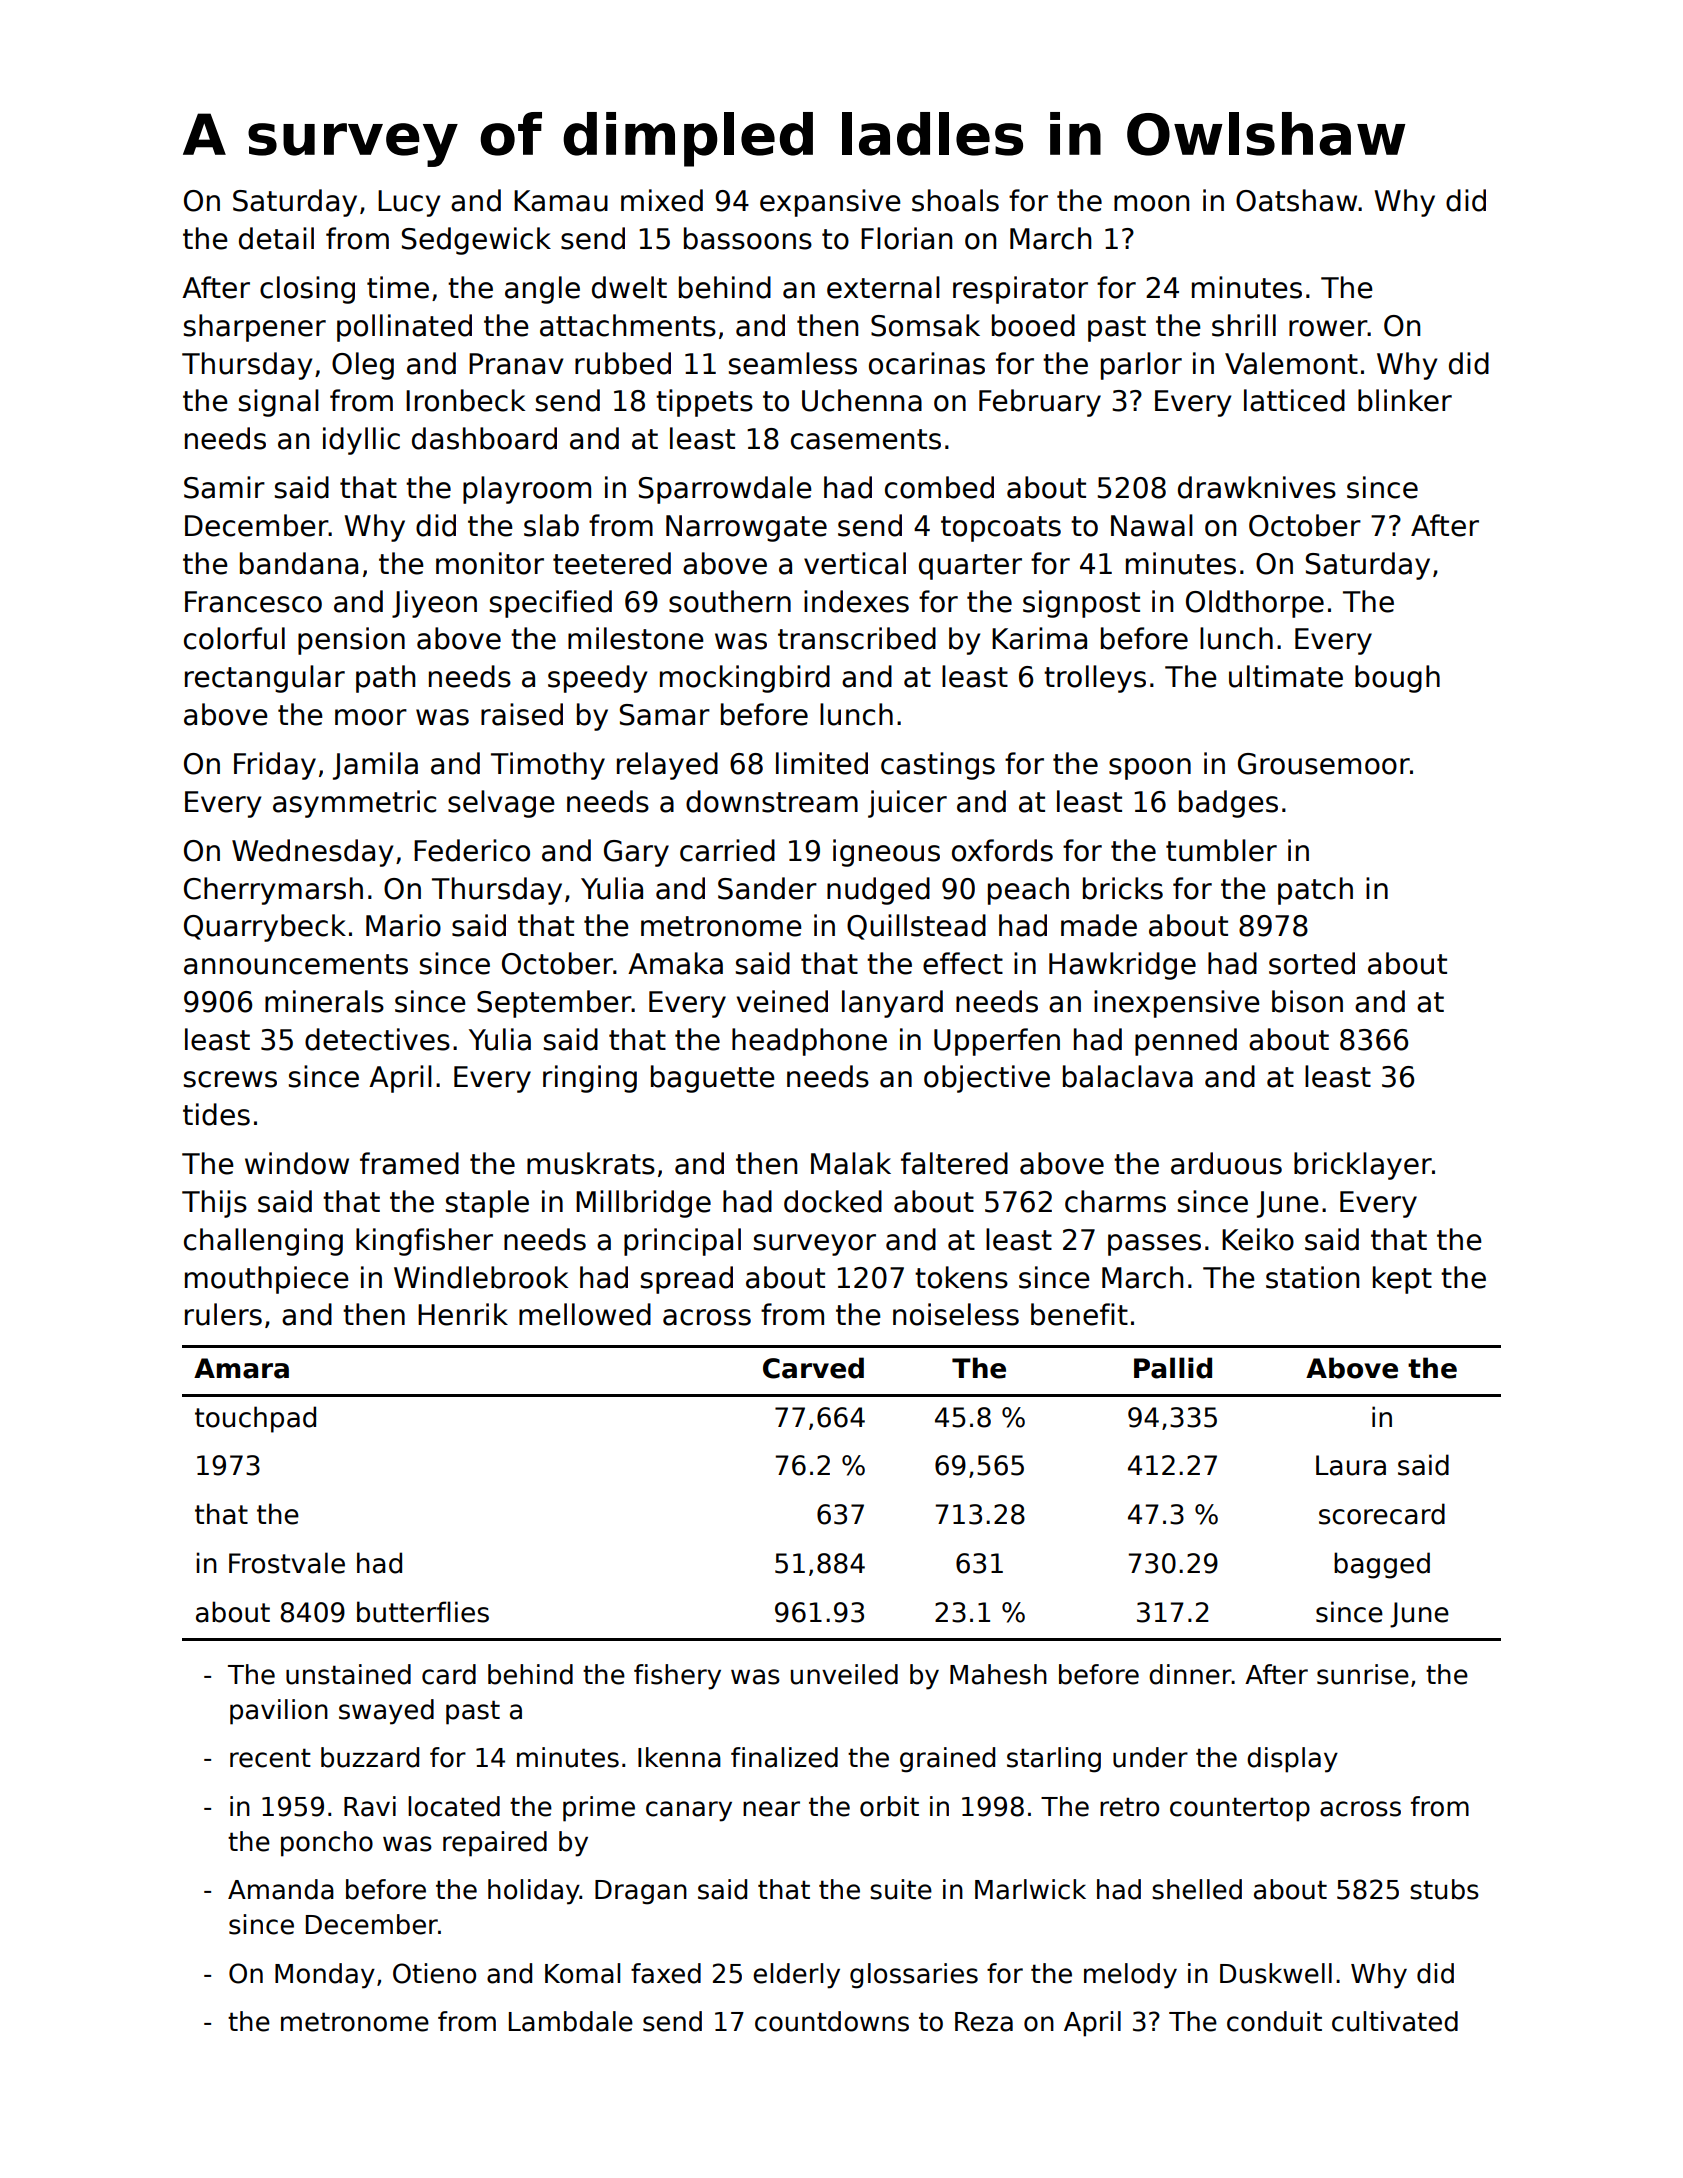 This image has width=1683, height=2178. What do you see at coordinates (998, 1674) in the image?
I see `Mahesh` at bounding box center [998, 1674].
